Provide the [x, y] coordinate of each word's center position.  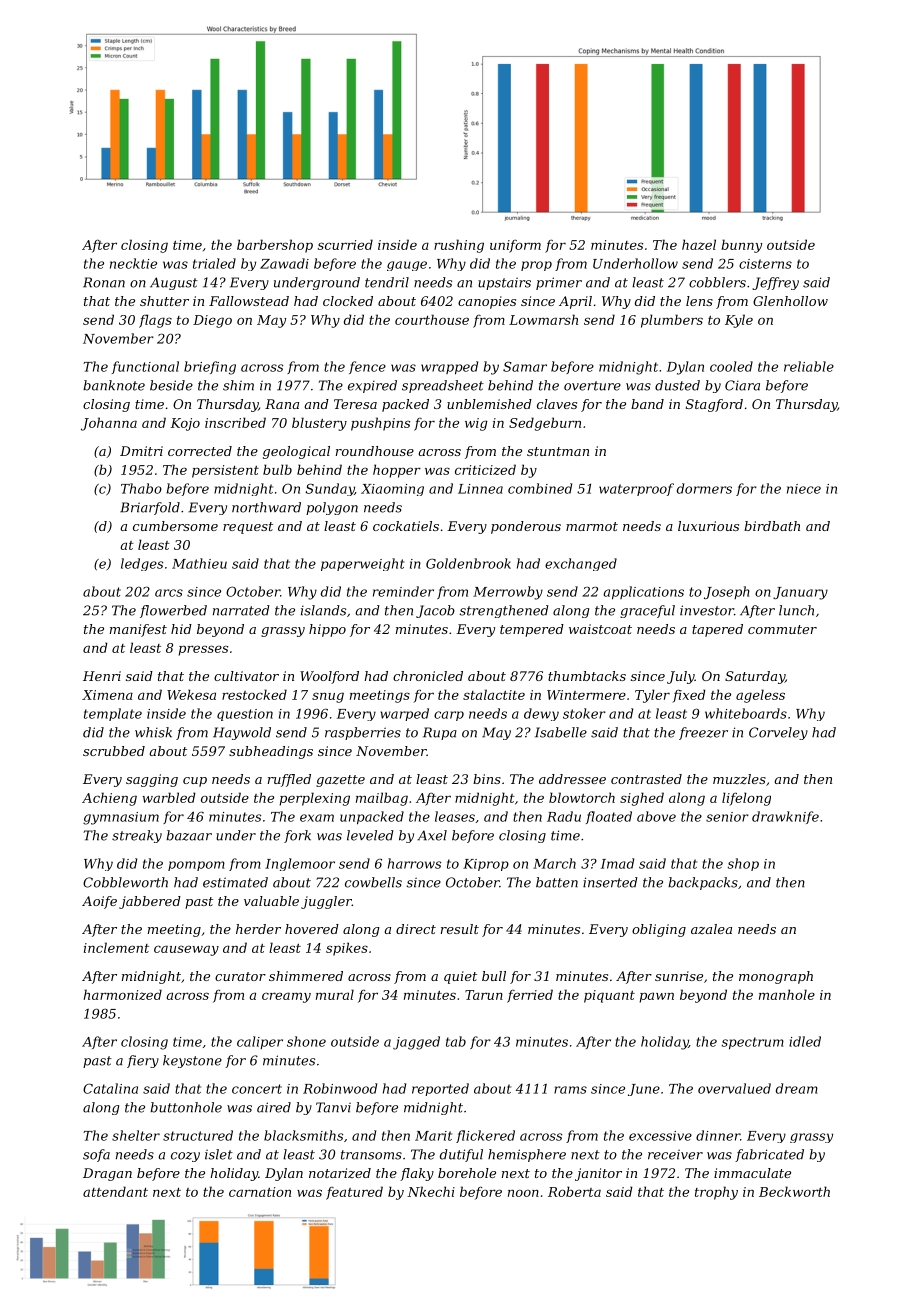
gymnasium [121, 818]
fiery [143, 1061]
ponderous [526, 527]
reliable [809, 366]
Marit [433, 1136]
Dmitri [141, 451]
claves [557, 404]
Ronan [104, 282]
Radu [564, 816]
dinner [718, 1135]
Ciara [742, 385]
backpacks [703, 883]
